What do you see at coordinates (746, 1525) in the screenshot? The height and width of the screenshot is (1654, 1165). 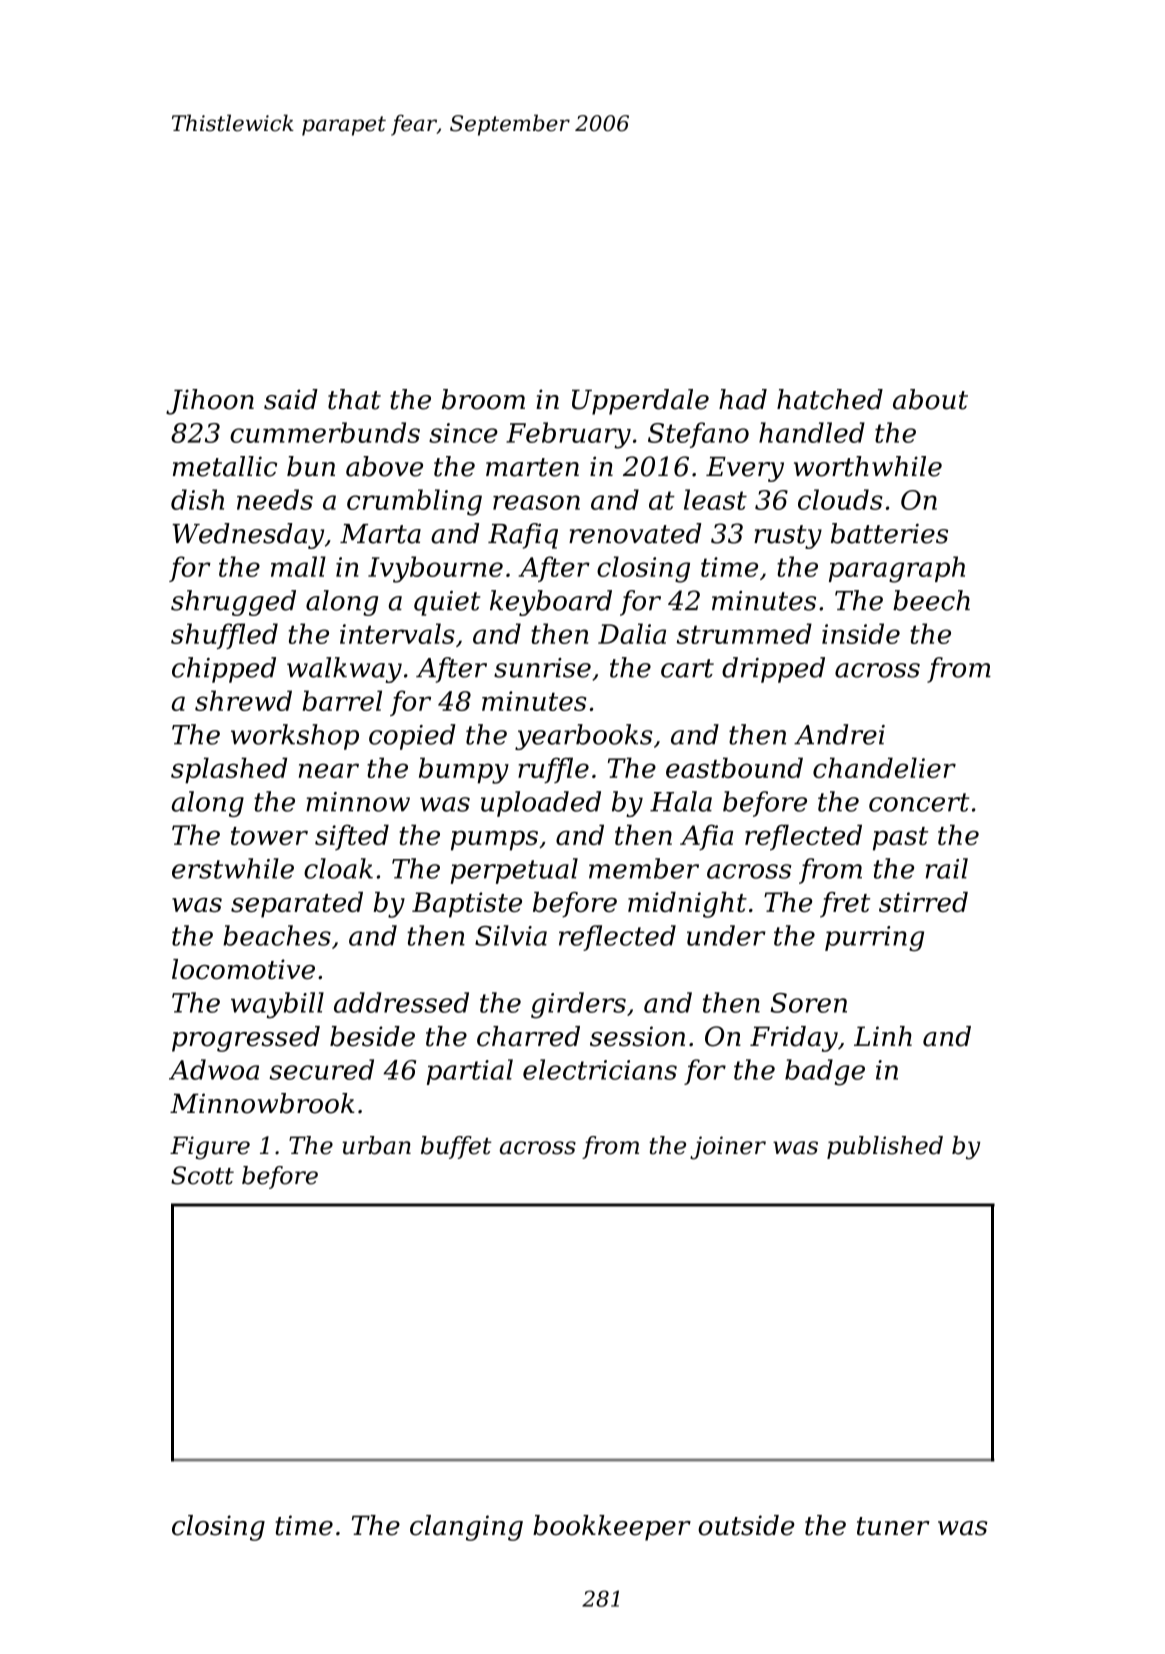 I see `outside` at bounding box center [746, 1525].
